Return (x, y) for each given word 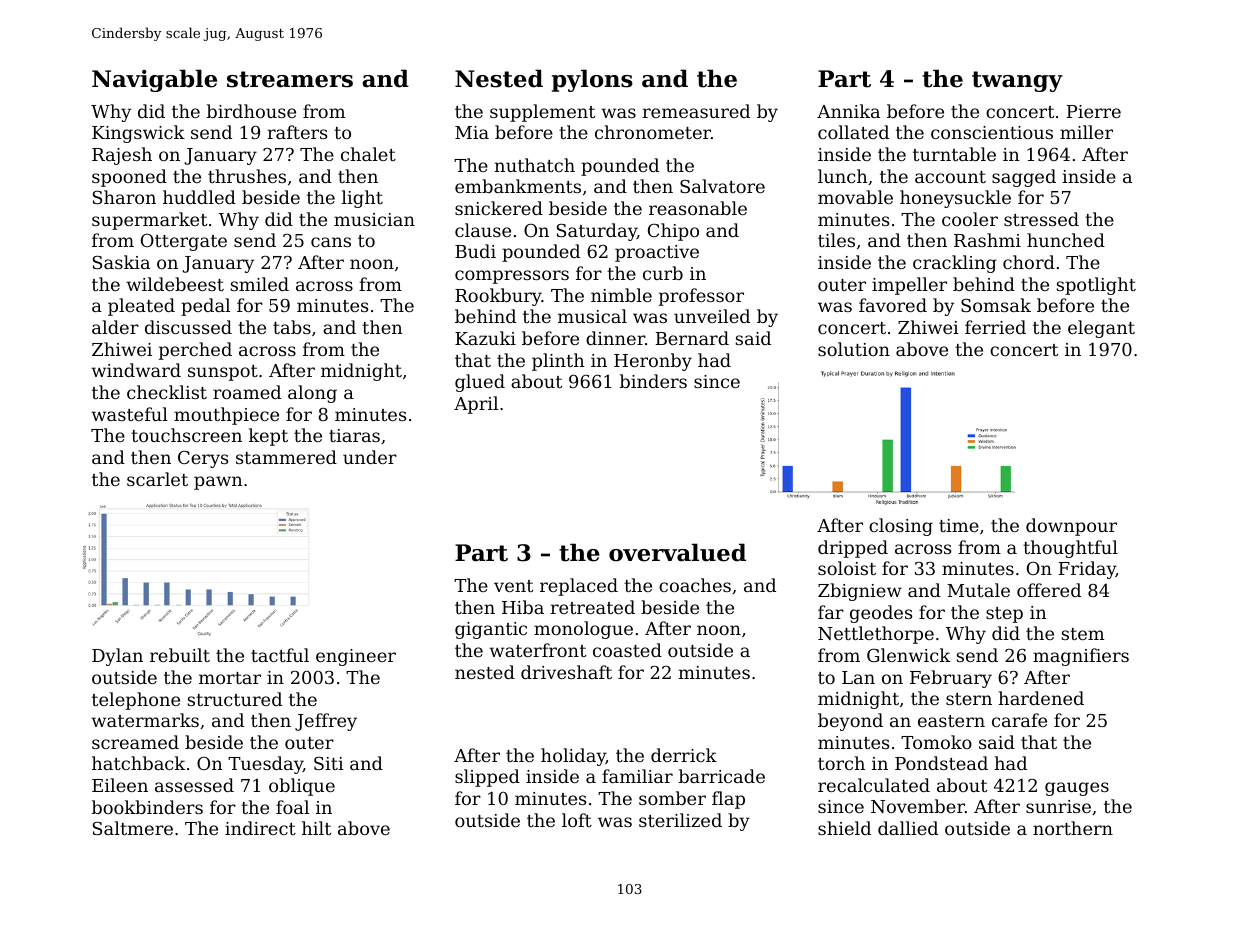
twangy (1017, 81)
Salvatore (722, 186)
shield (844, 828)
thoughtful (1070, 549)
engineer (356, 657)
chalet (368, 154)
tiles (836, 240)
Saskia (121, 262)
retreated (593, 607)
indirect (260, 828)
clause (483, 230)
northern (1073, 828)
